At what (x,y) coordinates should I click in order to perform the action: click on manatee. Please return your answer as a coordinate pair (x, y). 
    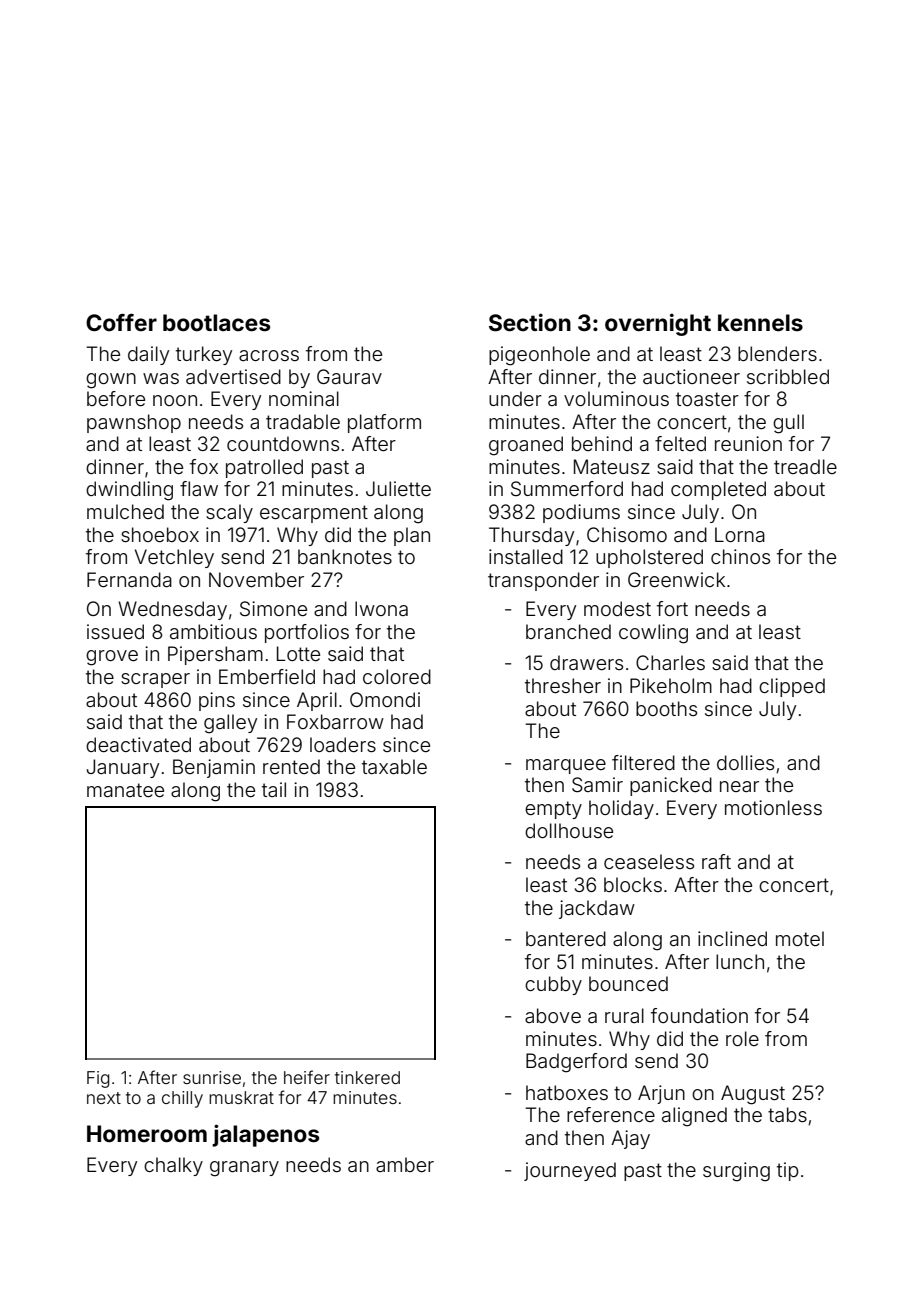
    Looking at the image, I should click on (125, 790).
